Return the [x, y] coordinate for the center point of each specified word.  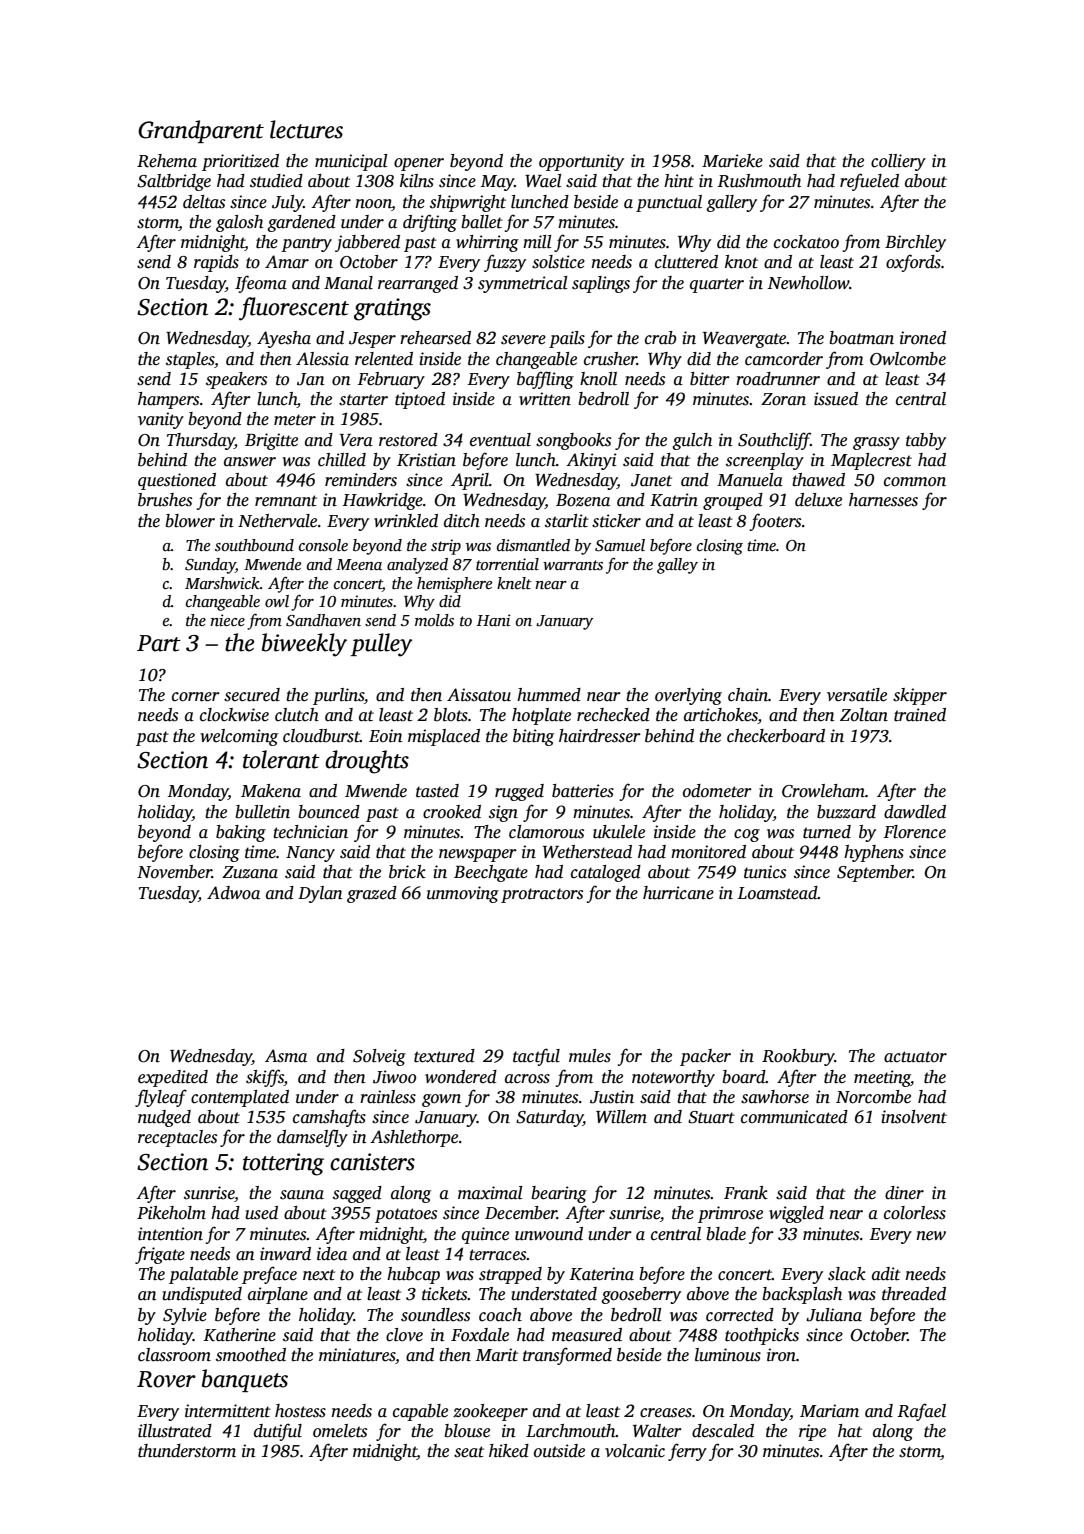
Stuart [711, 1117]
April [470, 481]
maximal [490, 1193]
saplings [601, 284]
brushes [165, 500]
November [174, 872]
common [915, 482]
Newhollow [809, 283]
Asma [286, 1056]
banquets [245, 1380]
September [875, 873]
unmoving [463, 894]
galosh [239, 223]
